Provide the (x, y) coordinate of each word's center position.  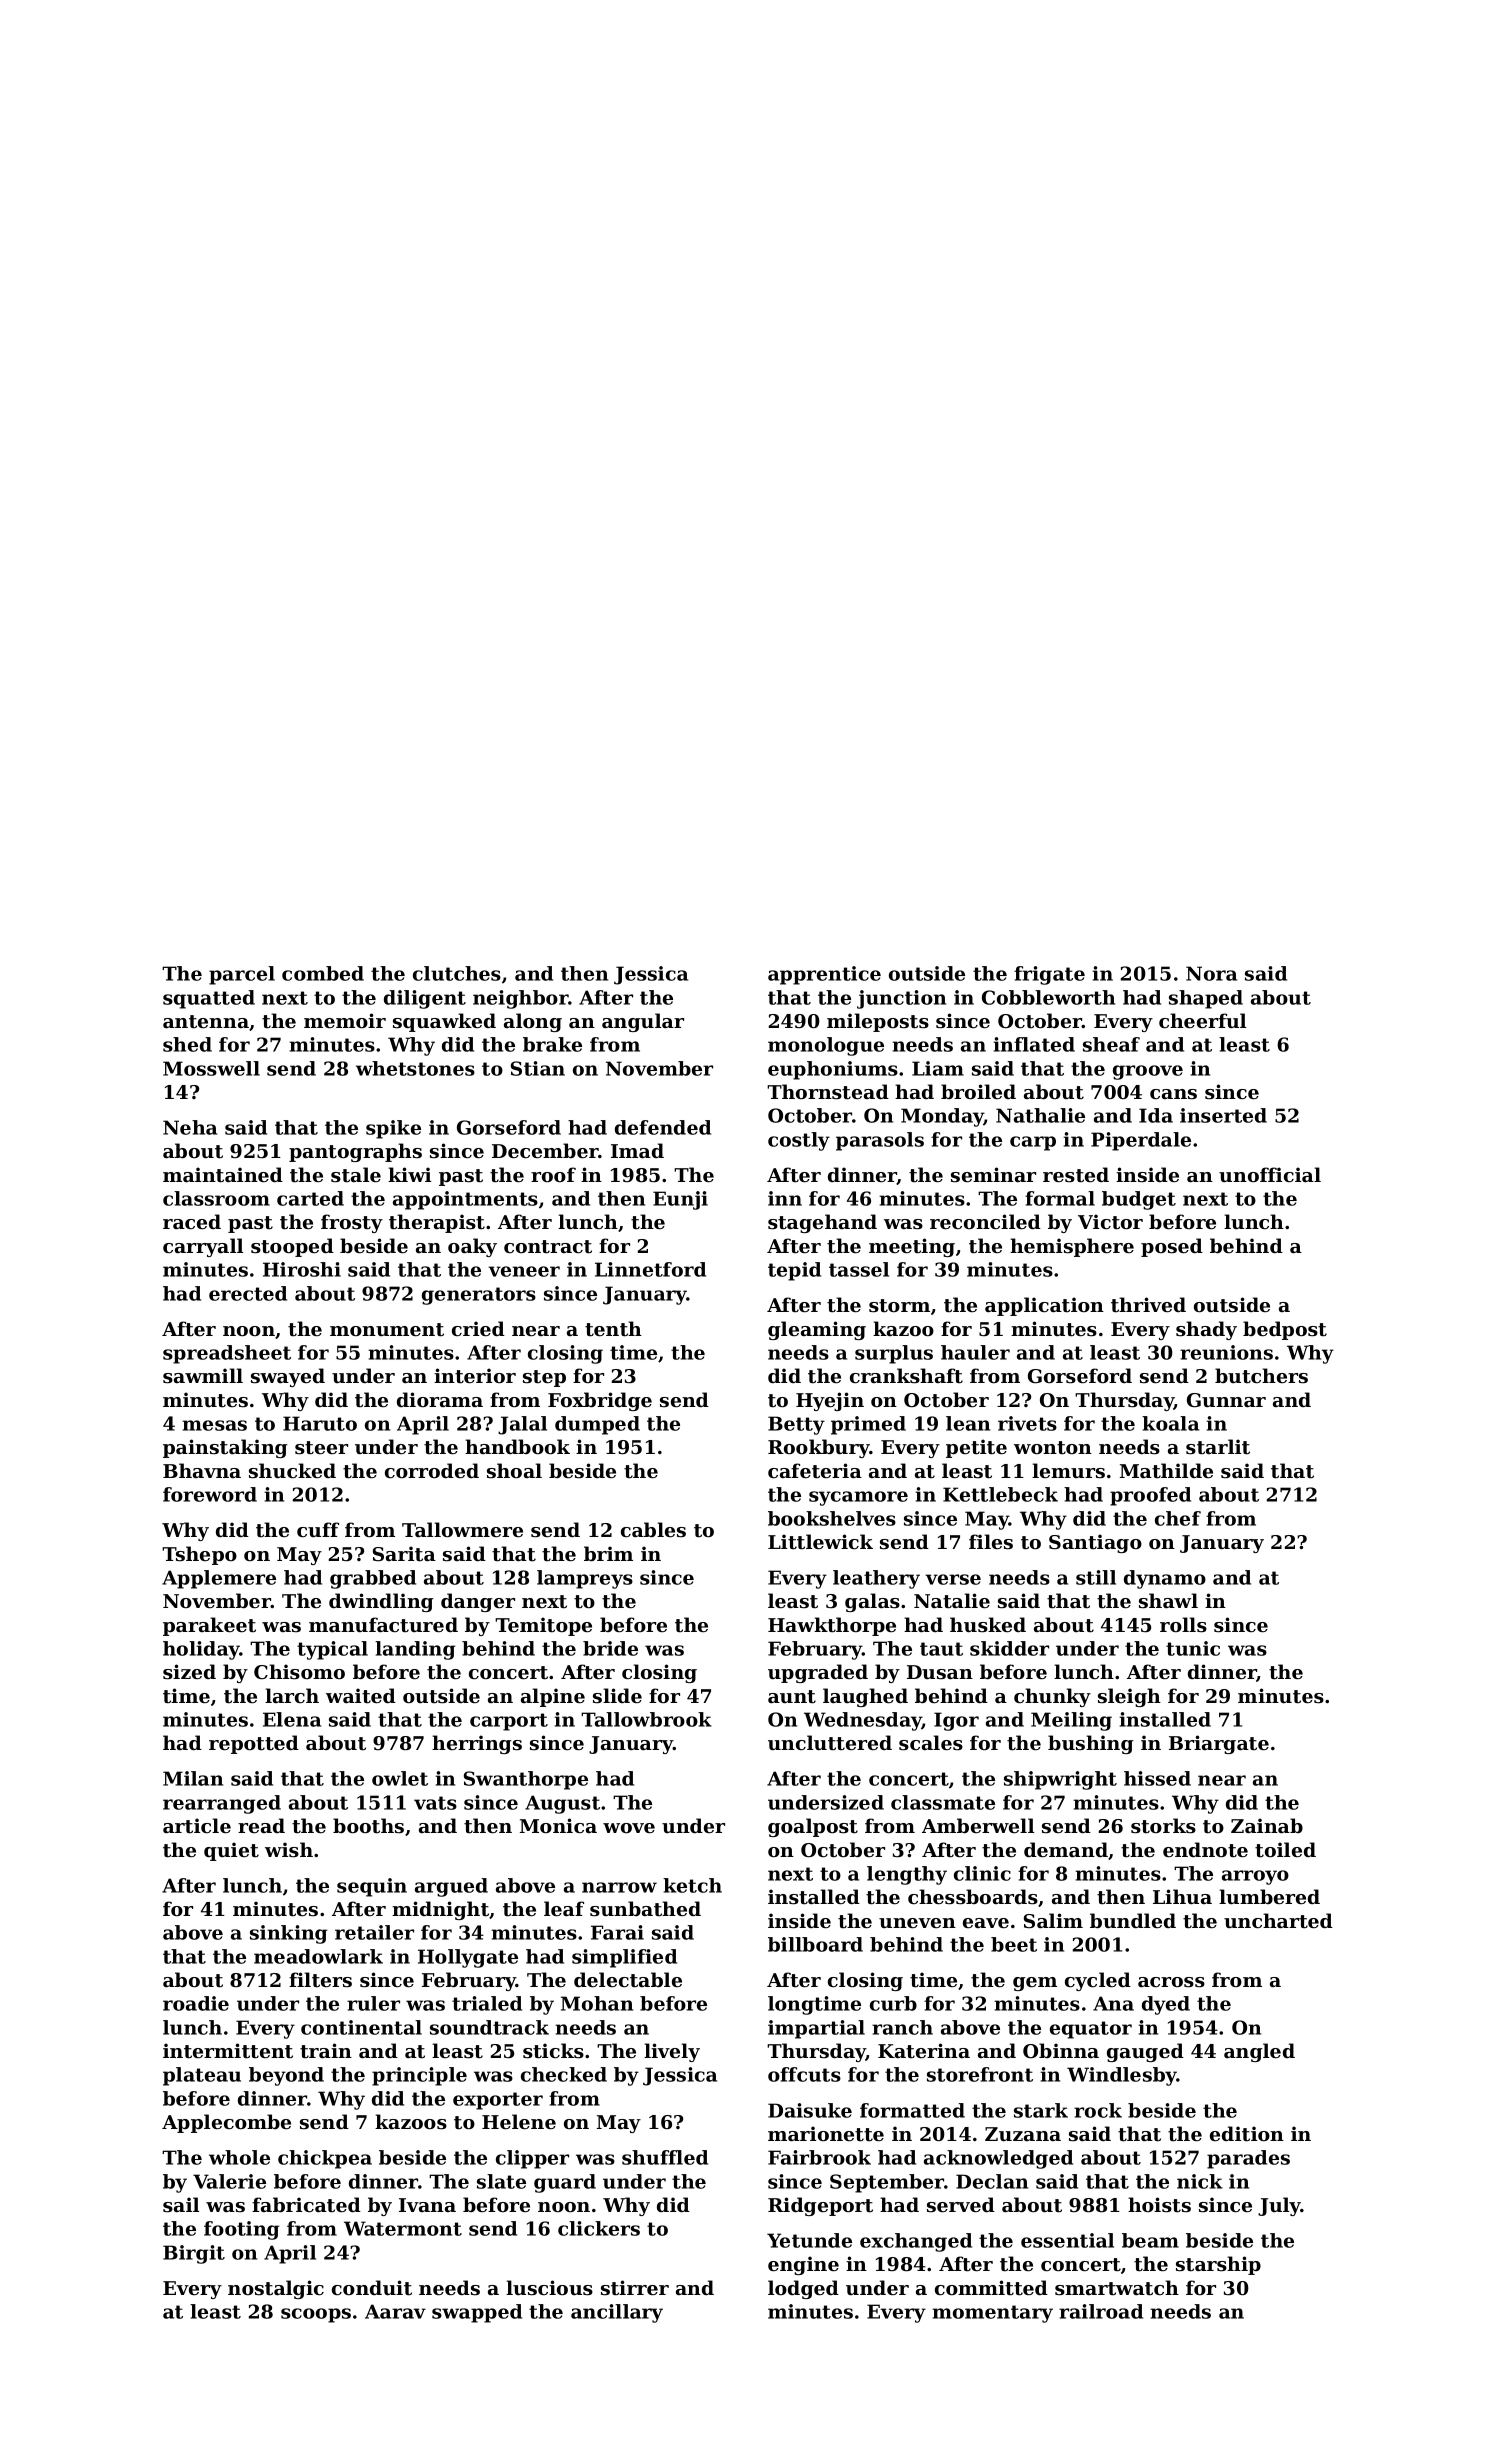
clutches (457, 973)
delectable (628, 1980)
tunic (1193, 1648)
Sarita (404, 1554)
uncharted (1278, 1921)
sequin (372, 1887)
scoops (316, 2315)
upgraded (818, 1673)
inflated (1034, 1044)
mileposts (878, 1022)
